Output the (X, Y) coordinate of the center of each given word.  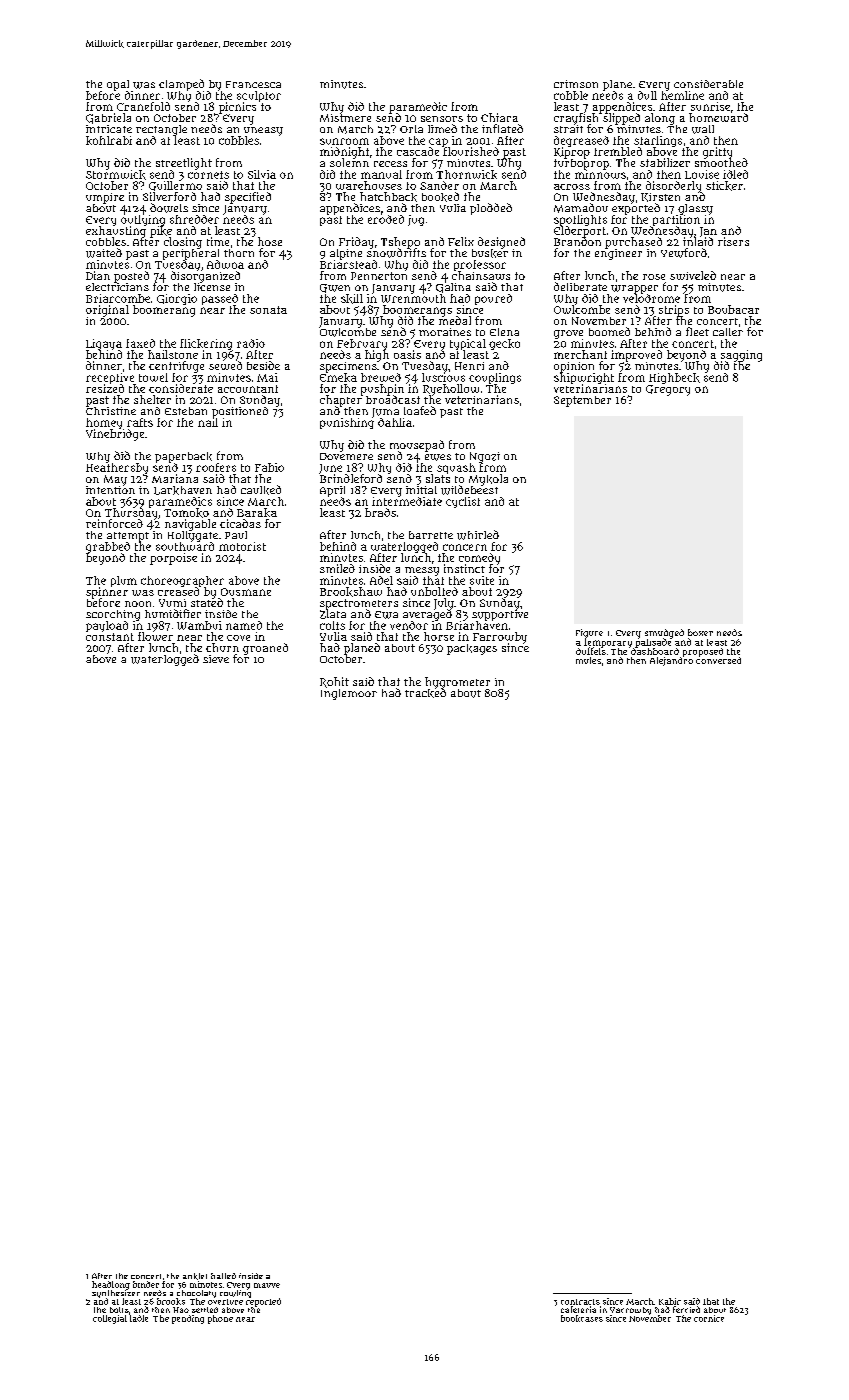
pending (188, 1319)
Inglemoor (349, 694)
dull (647, 95)
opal (118, 85)
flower (155, 636)
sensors (442, 119)
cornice (709, 1318)
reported (263, 1302)
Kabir (670, 1301)
